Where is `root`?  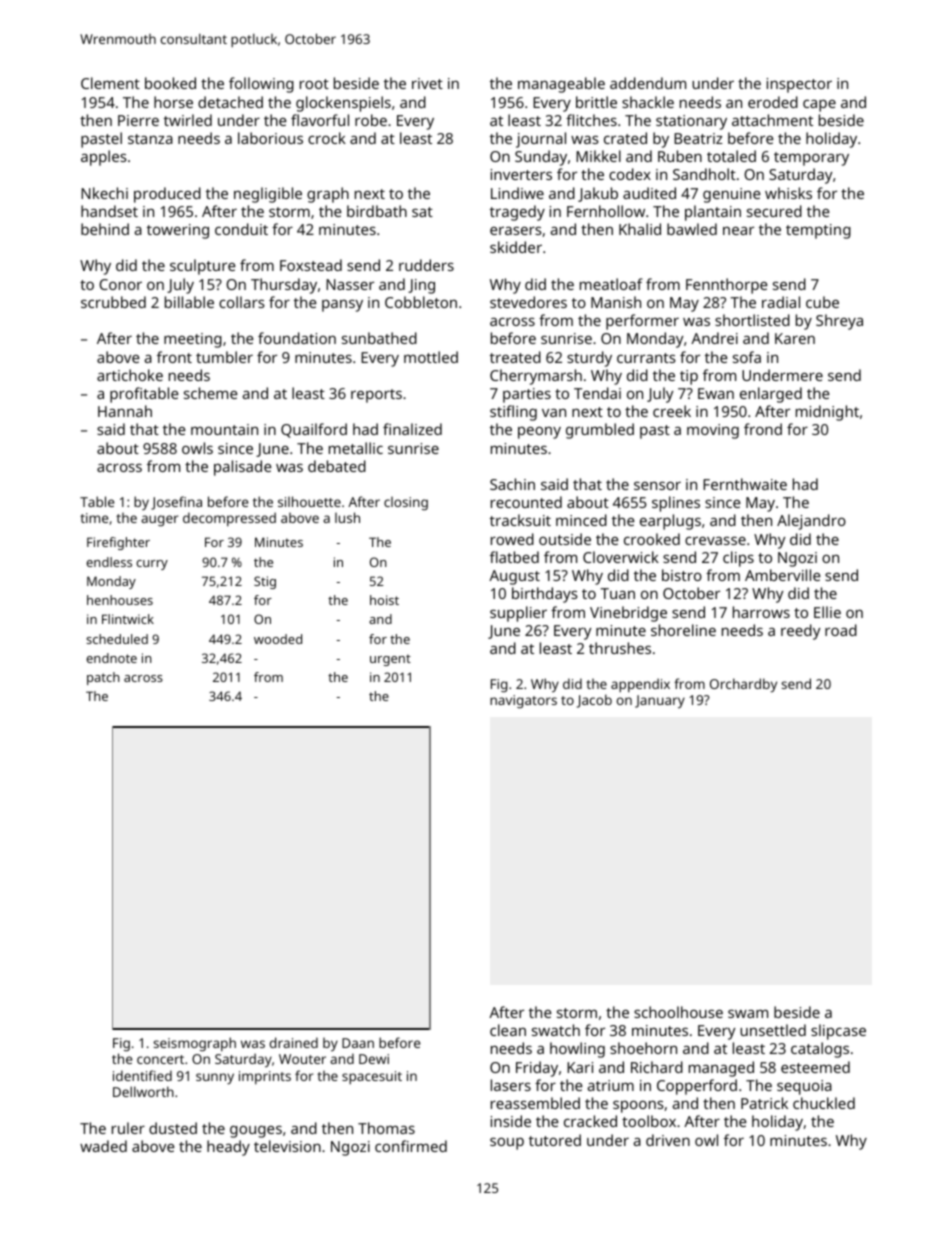
root is located at coordinates (314, 84).
